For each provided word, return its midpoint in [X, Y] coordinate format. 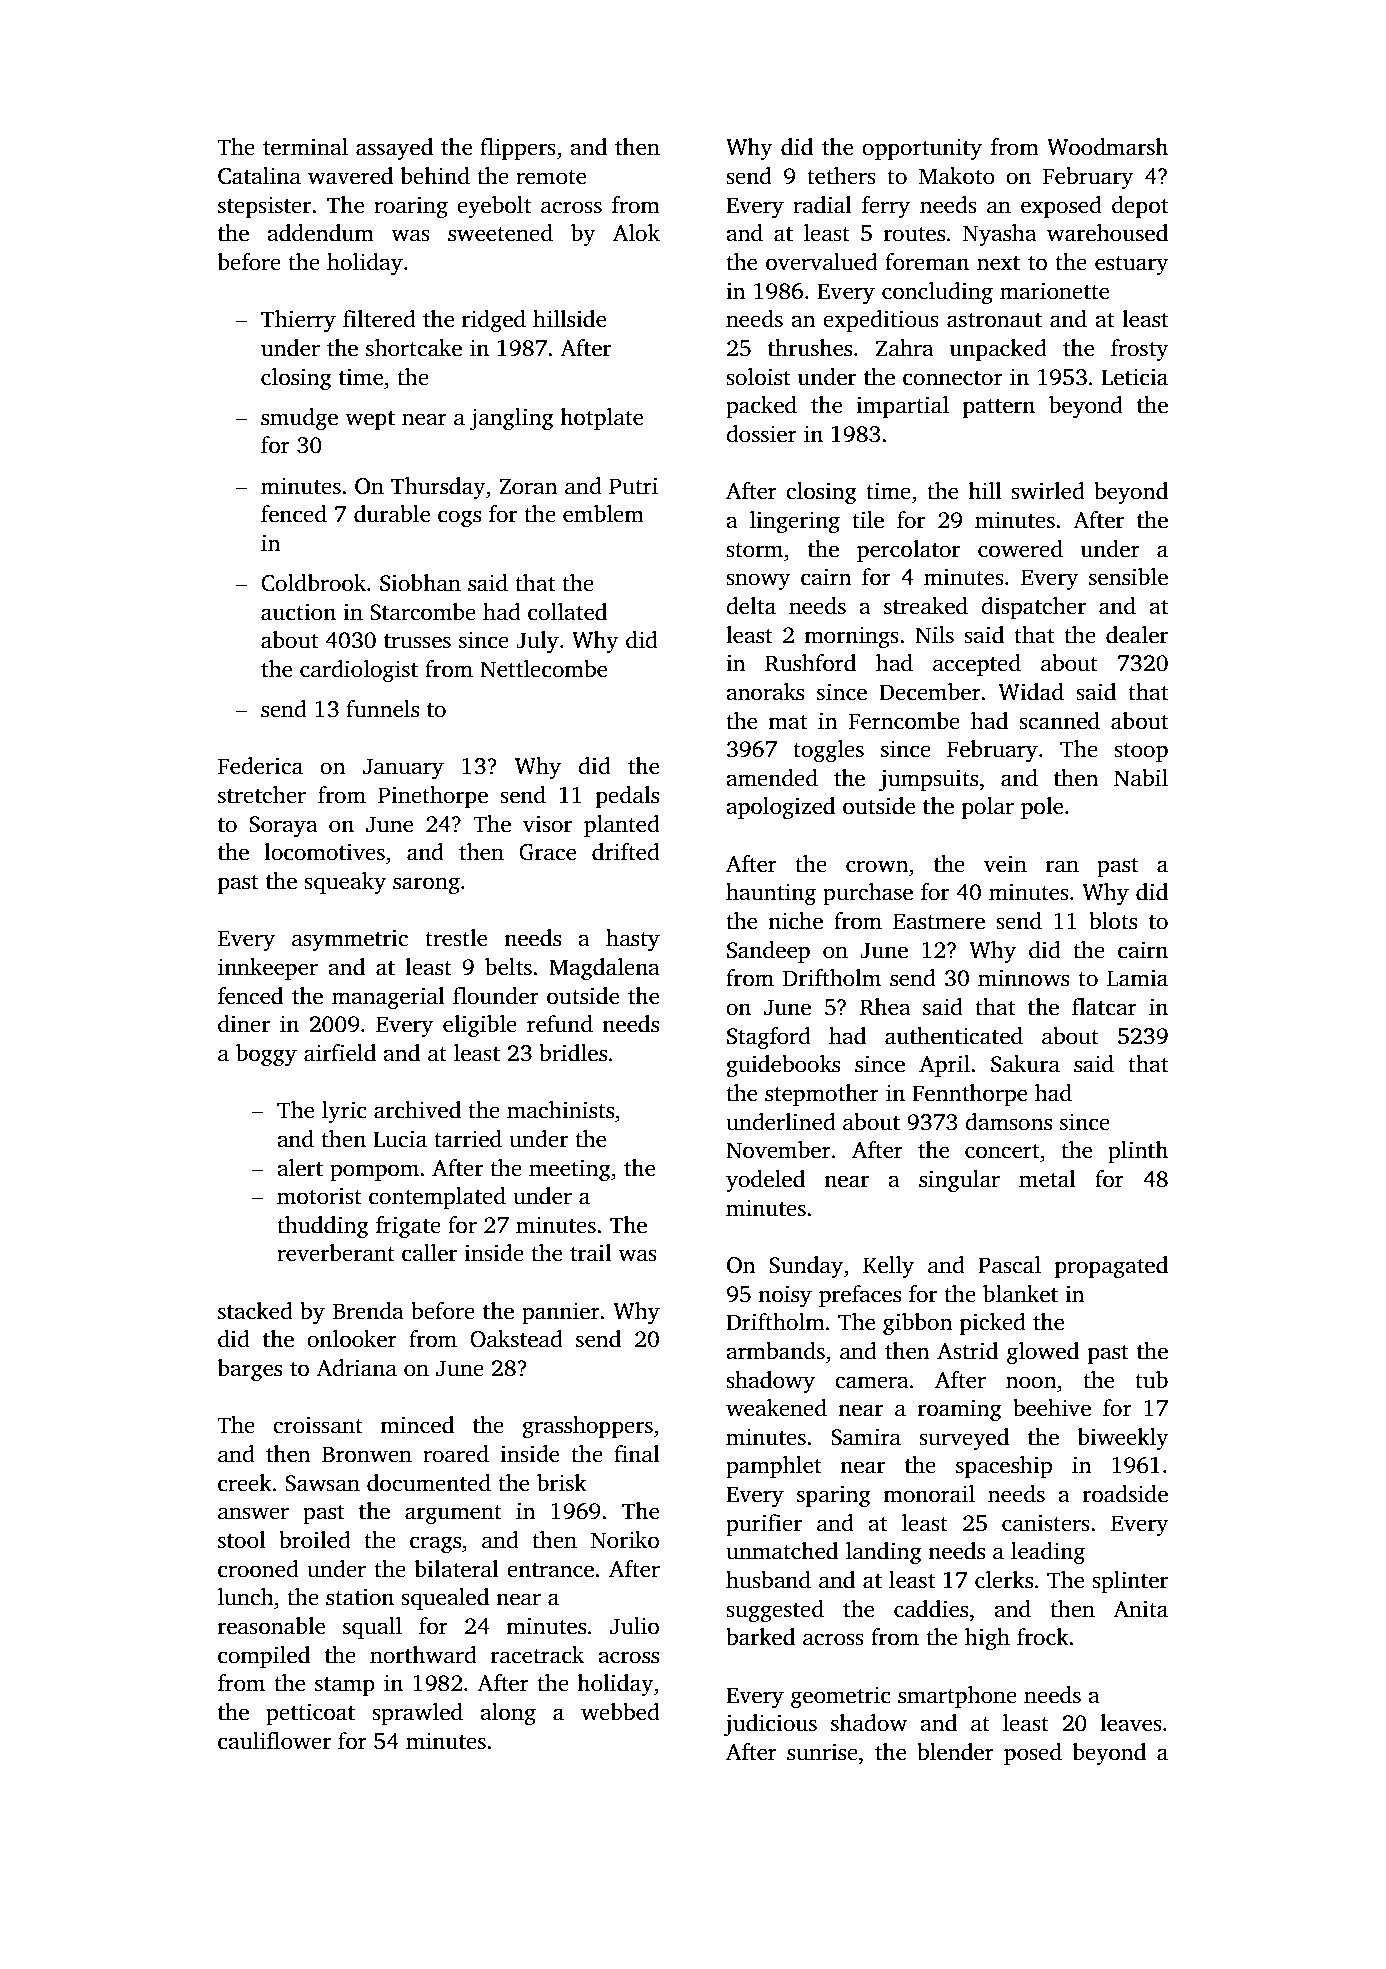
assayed [394, 149]
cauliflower [274, 1741]
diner [244, 1024]
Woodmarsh [1107, 147]
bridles [573, 1053]
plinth [1138, 1152]
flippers [518, 149]
